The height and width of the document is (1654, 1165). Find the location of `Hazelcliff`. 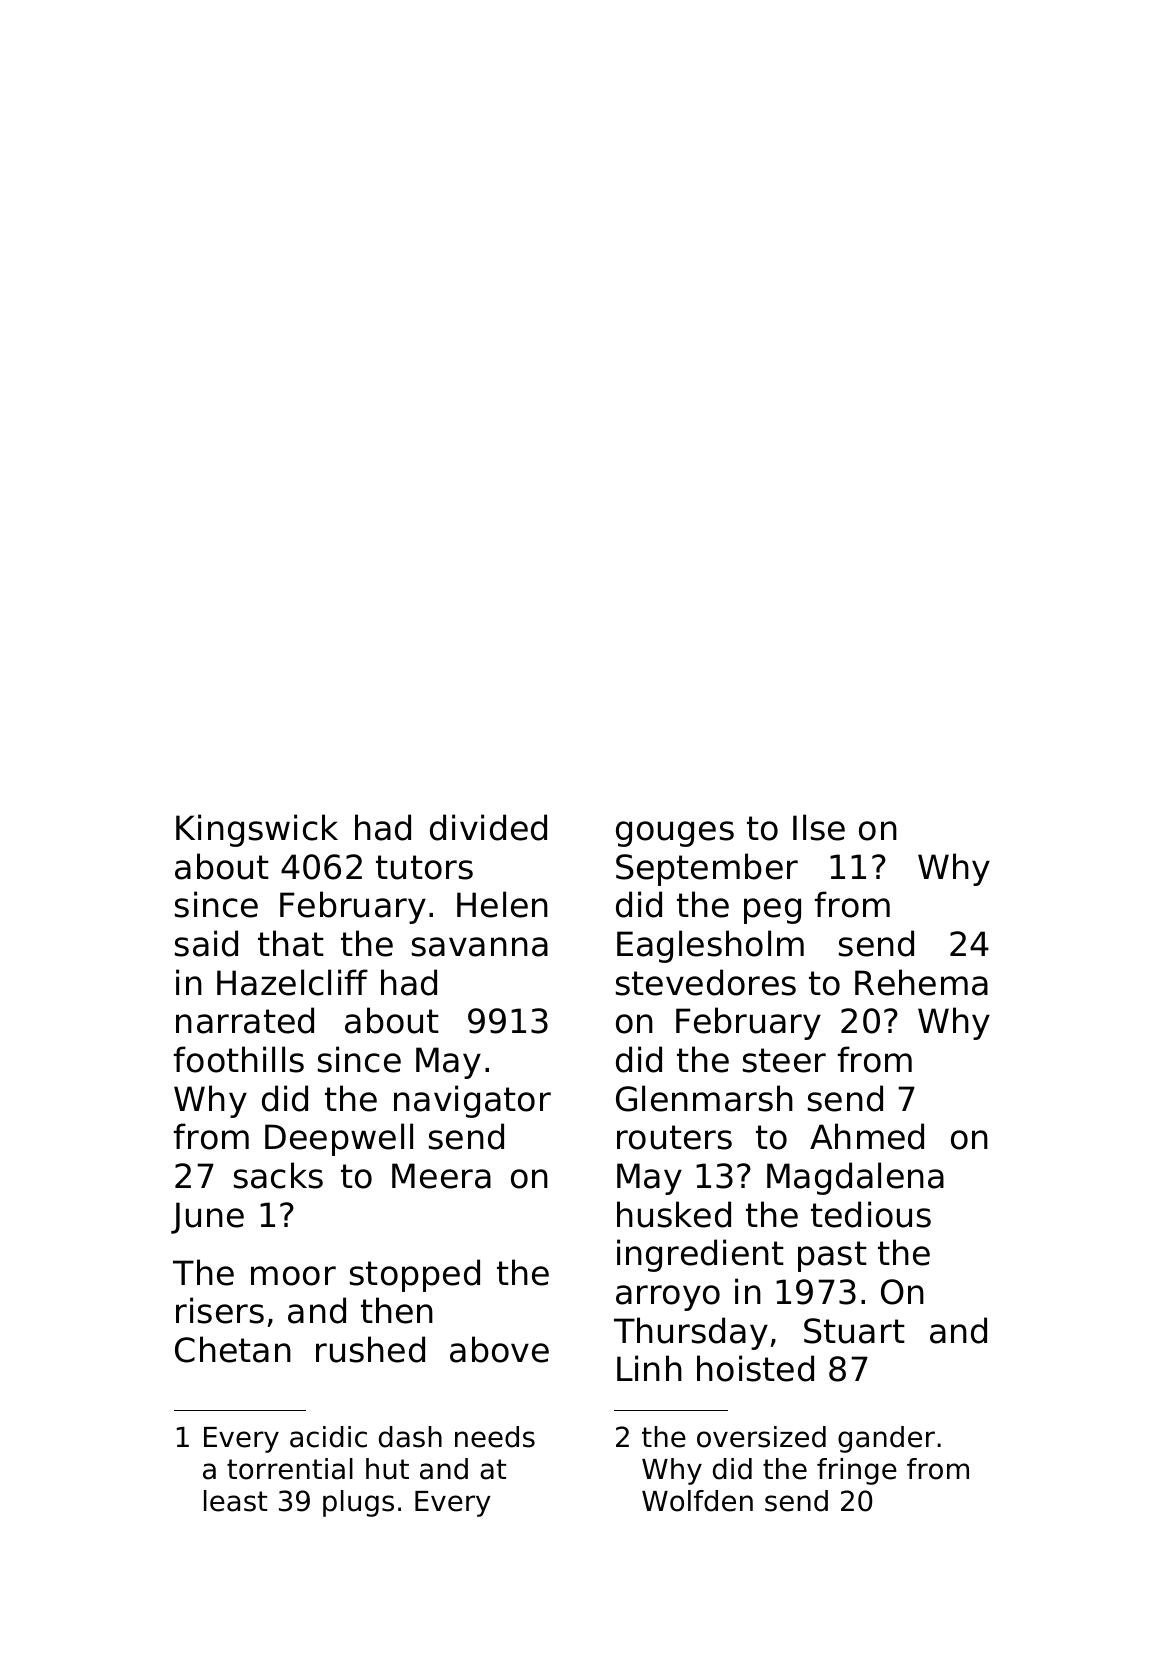

Hazelcliff is located at coordinates (292, 982).
